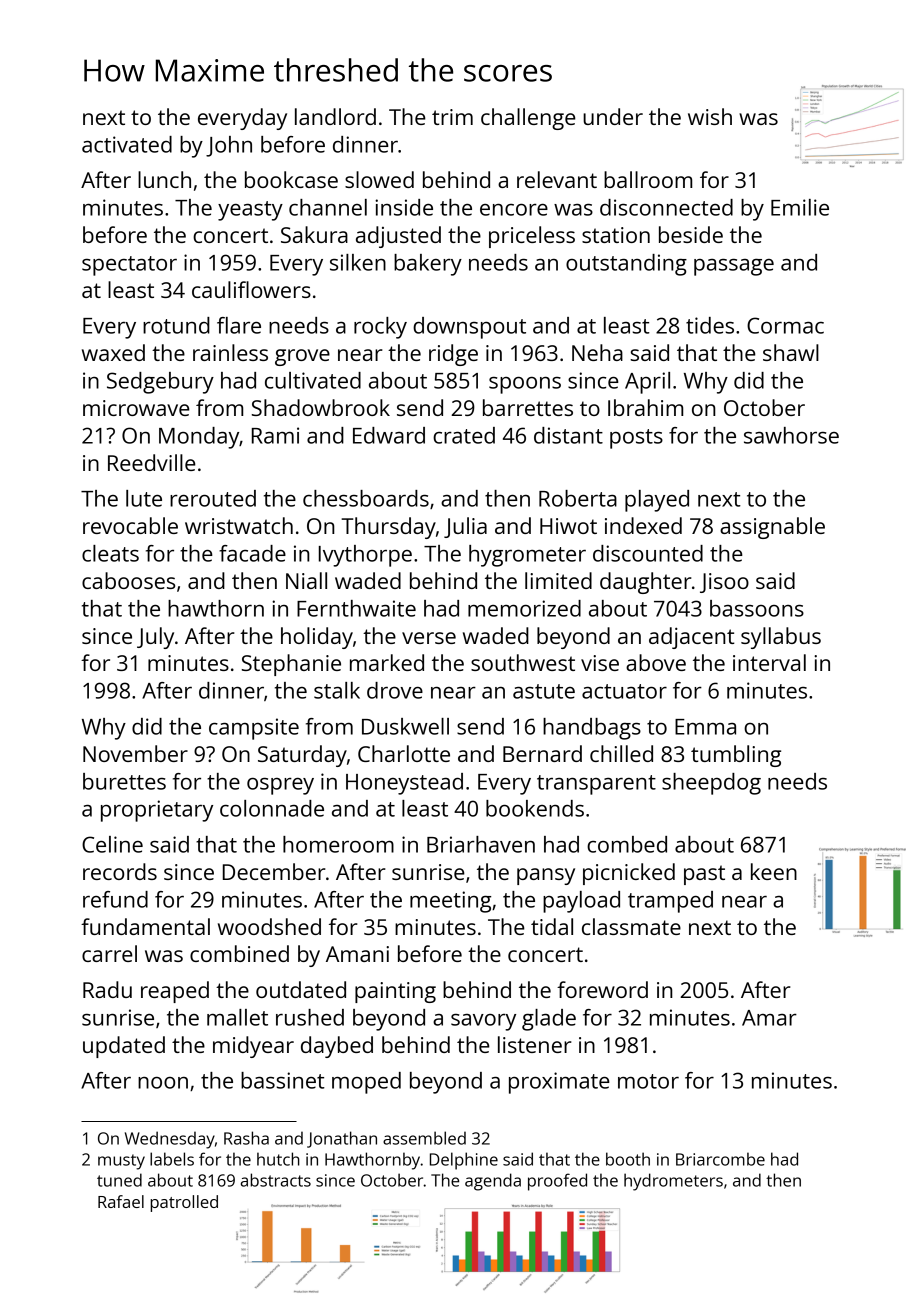 This document has width=924, height=1314. Describe the element at coordinates (113, 352) in the document. I see `waxed` at that location.
